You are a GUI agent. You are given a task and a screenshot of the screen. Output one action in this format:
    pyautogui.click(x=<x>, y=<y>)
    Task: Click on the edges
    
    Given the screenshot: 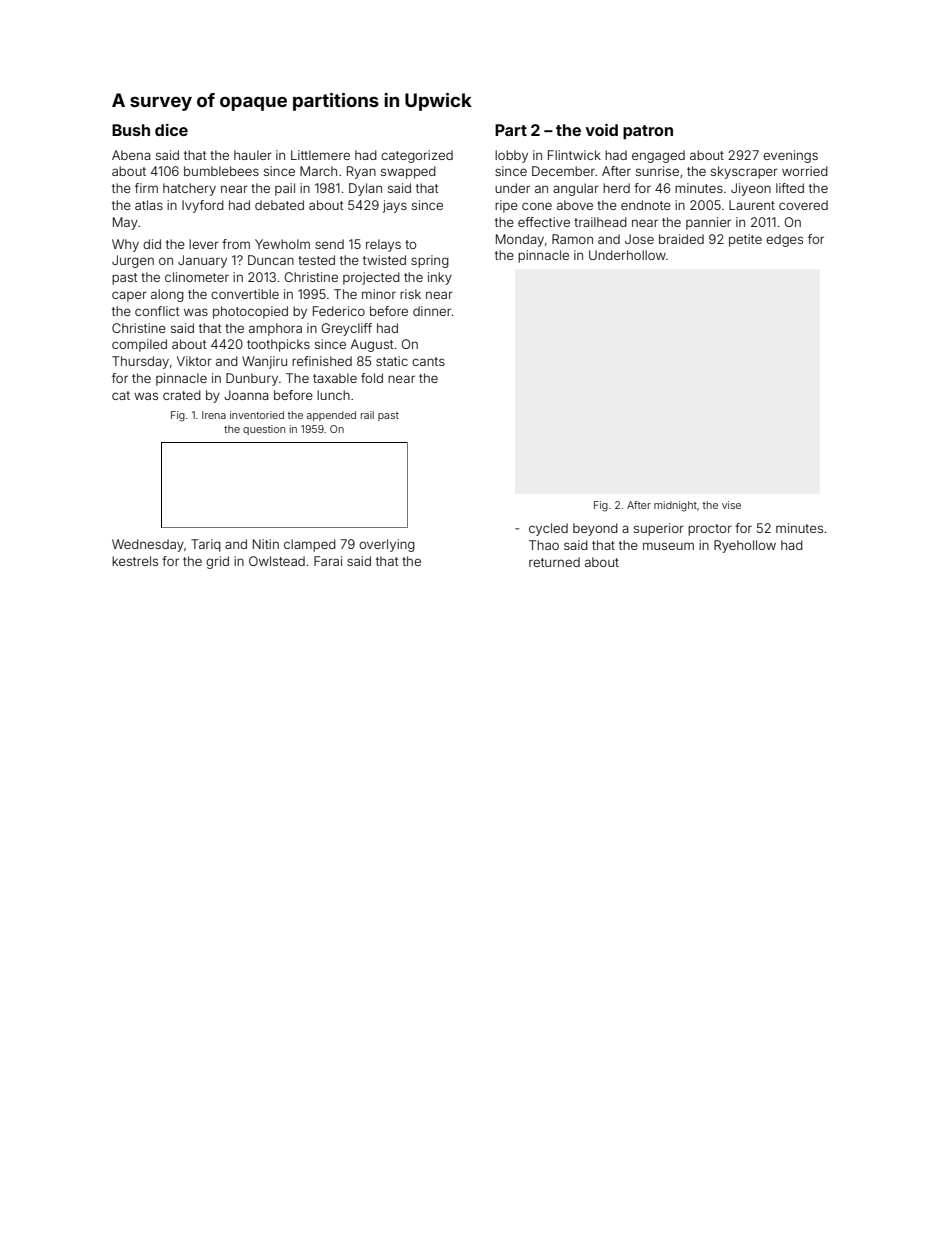 What is the action you would take?
    pyautogui.click(x=784, y=240)
